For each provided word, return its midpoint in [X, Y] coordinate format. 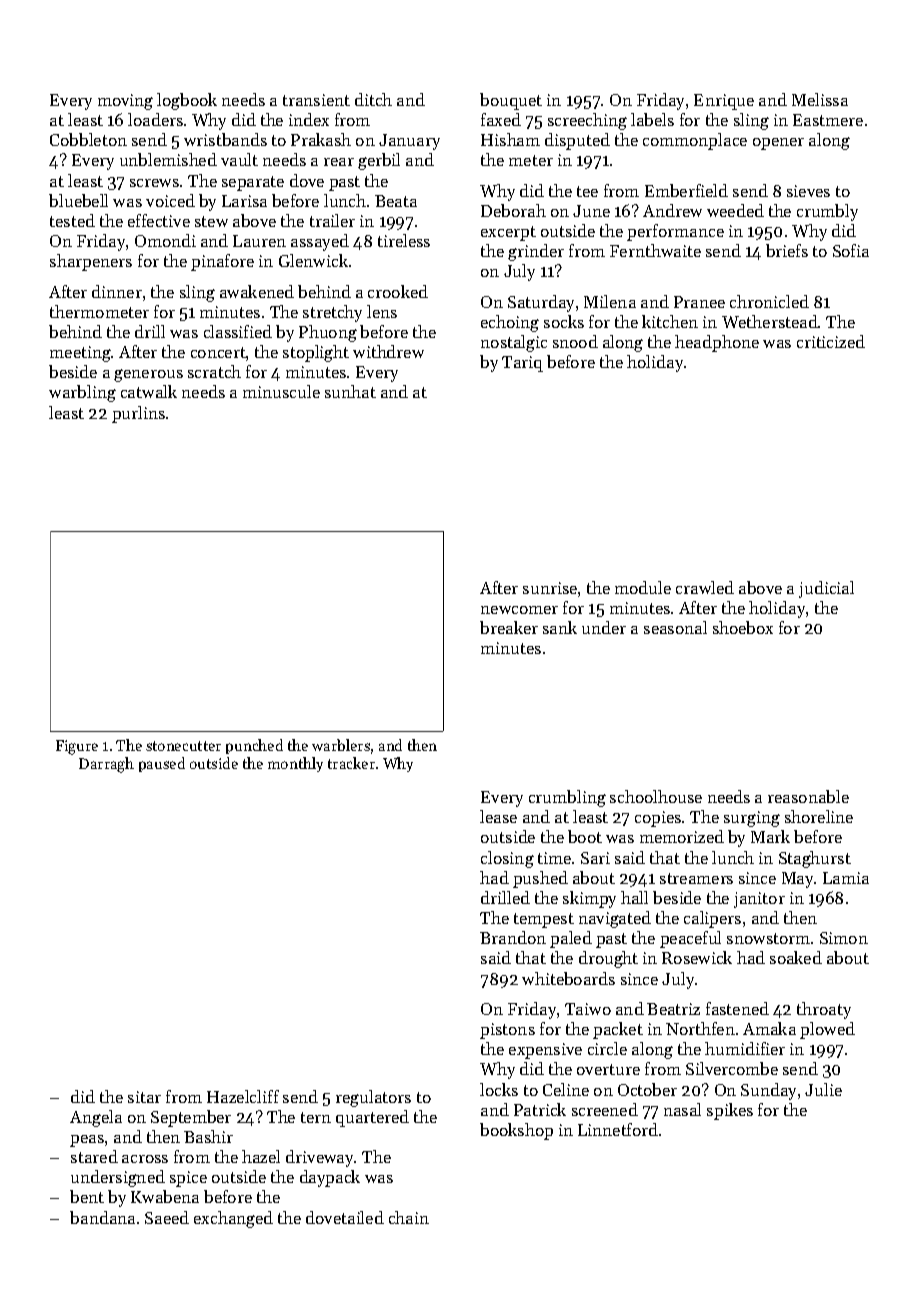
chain [409, 1217]
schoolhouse [656, 796]
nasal [682, 1109]
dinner [117, 291]
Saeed [167, 1217]
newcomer [519, 610]
